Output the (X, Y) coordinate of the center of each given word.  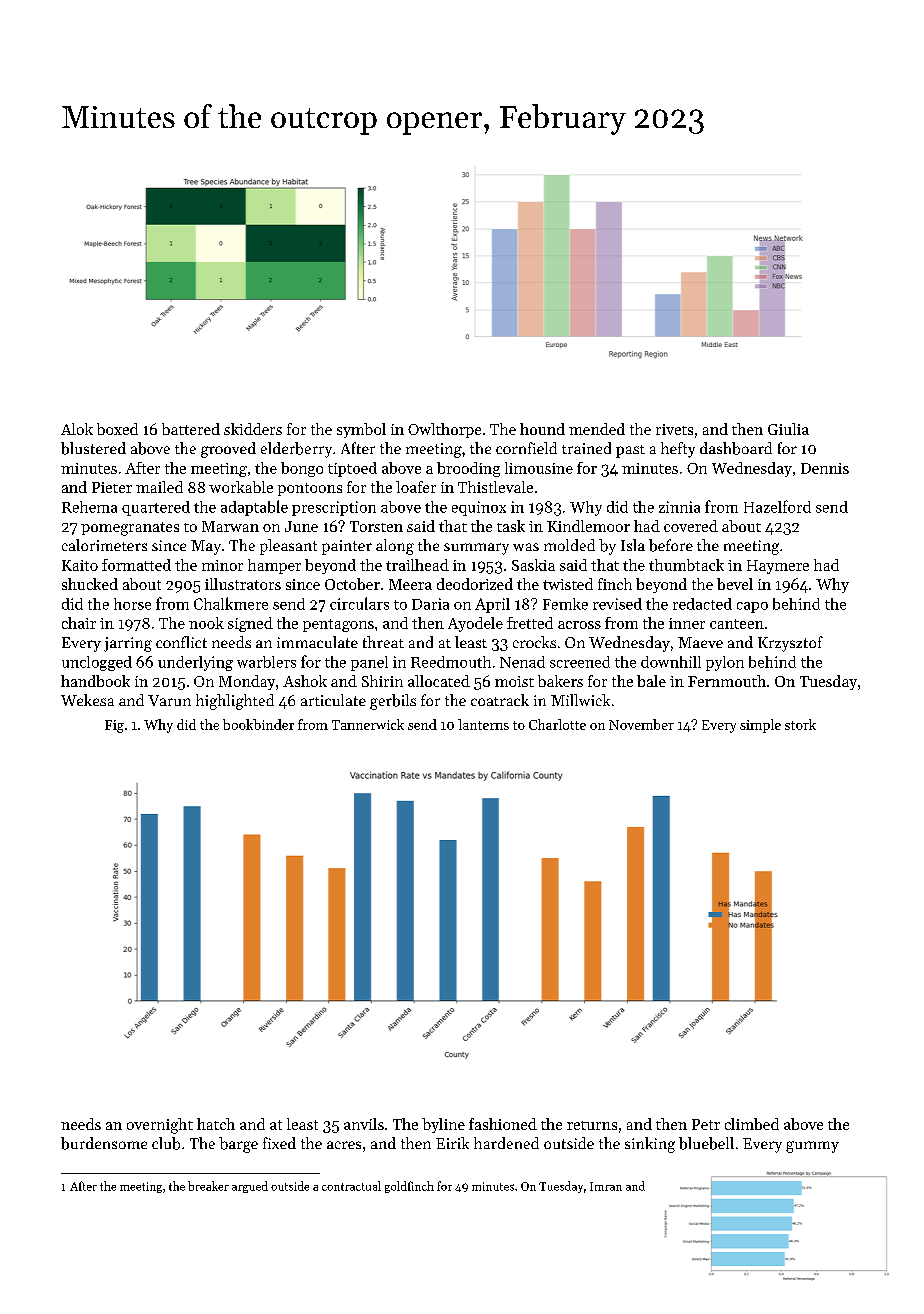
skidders (253, 429)
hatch (216, 1124)
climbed (752, 1124)
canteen (737, 624)
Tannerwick (368, 724)
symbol (361, 430)
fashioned (503, 1124)
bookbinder (258, 724)
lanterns (483, 724)
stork (800, 724)
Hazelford (777, 506)
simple (760, 726)
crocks (534, 642)
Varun (169, 700)
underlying (195, 663)
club (166, 1143)
